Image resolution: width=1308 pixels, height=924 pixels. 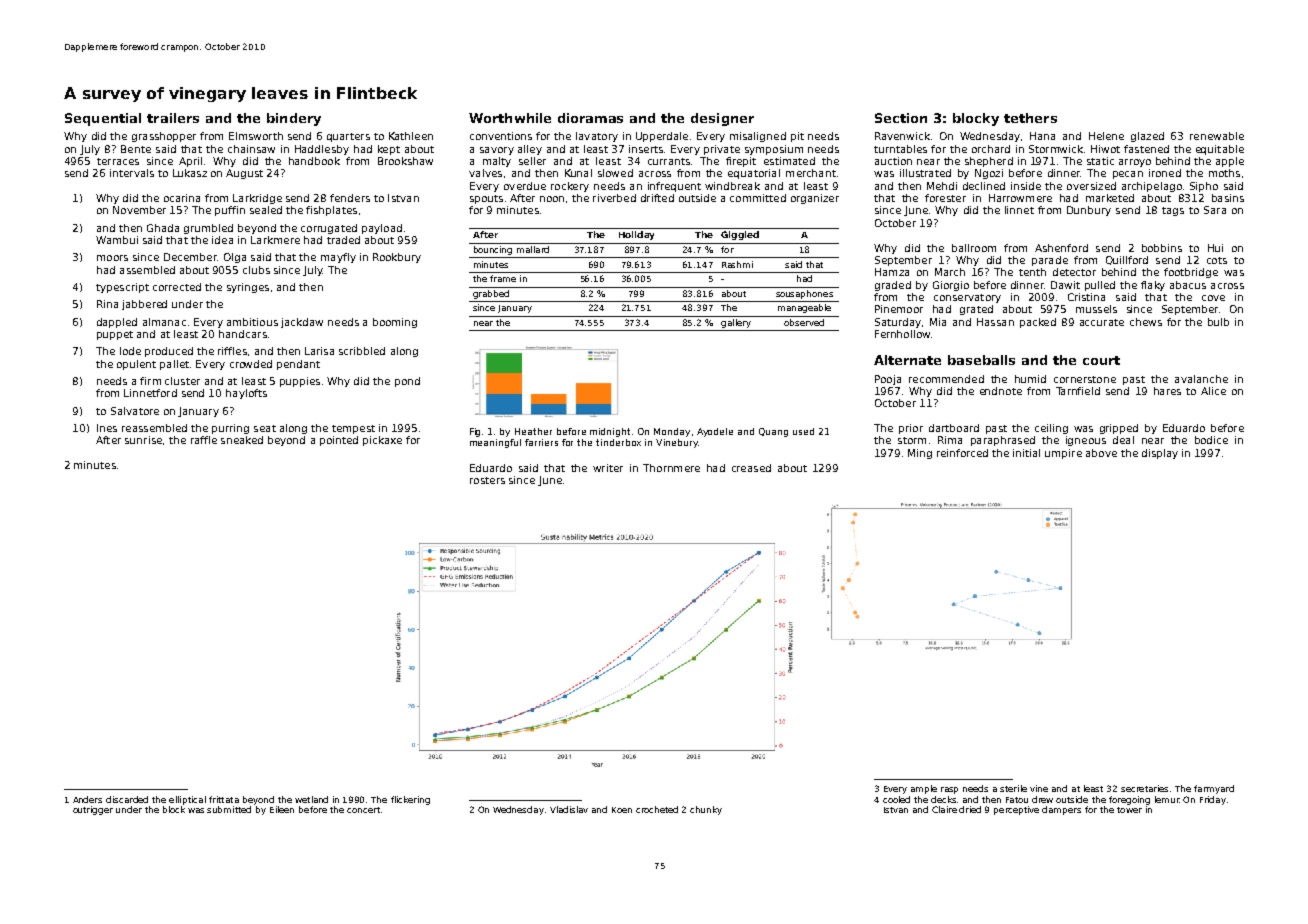 What do you see at coordinates (353, 429) in the screenshot?
I see `tempest` at bounding box center [353, 429].
